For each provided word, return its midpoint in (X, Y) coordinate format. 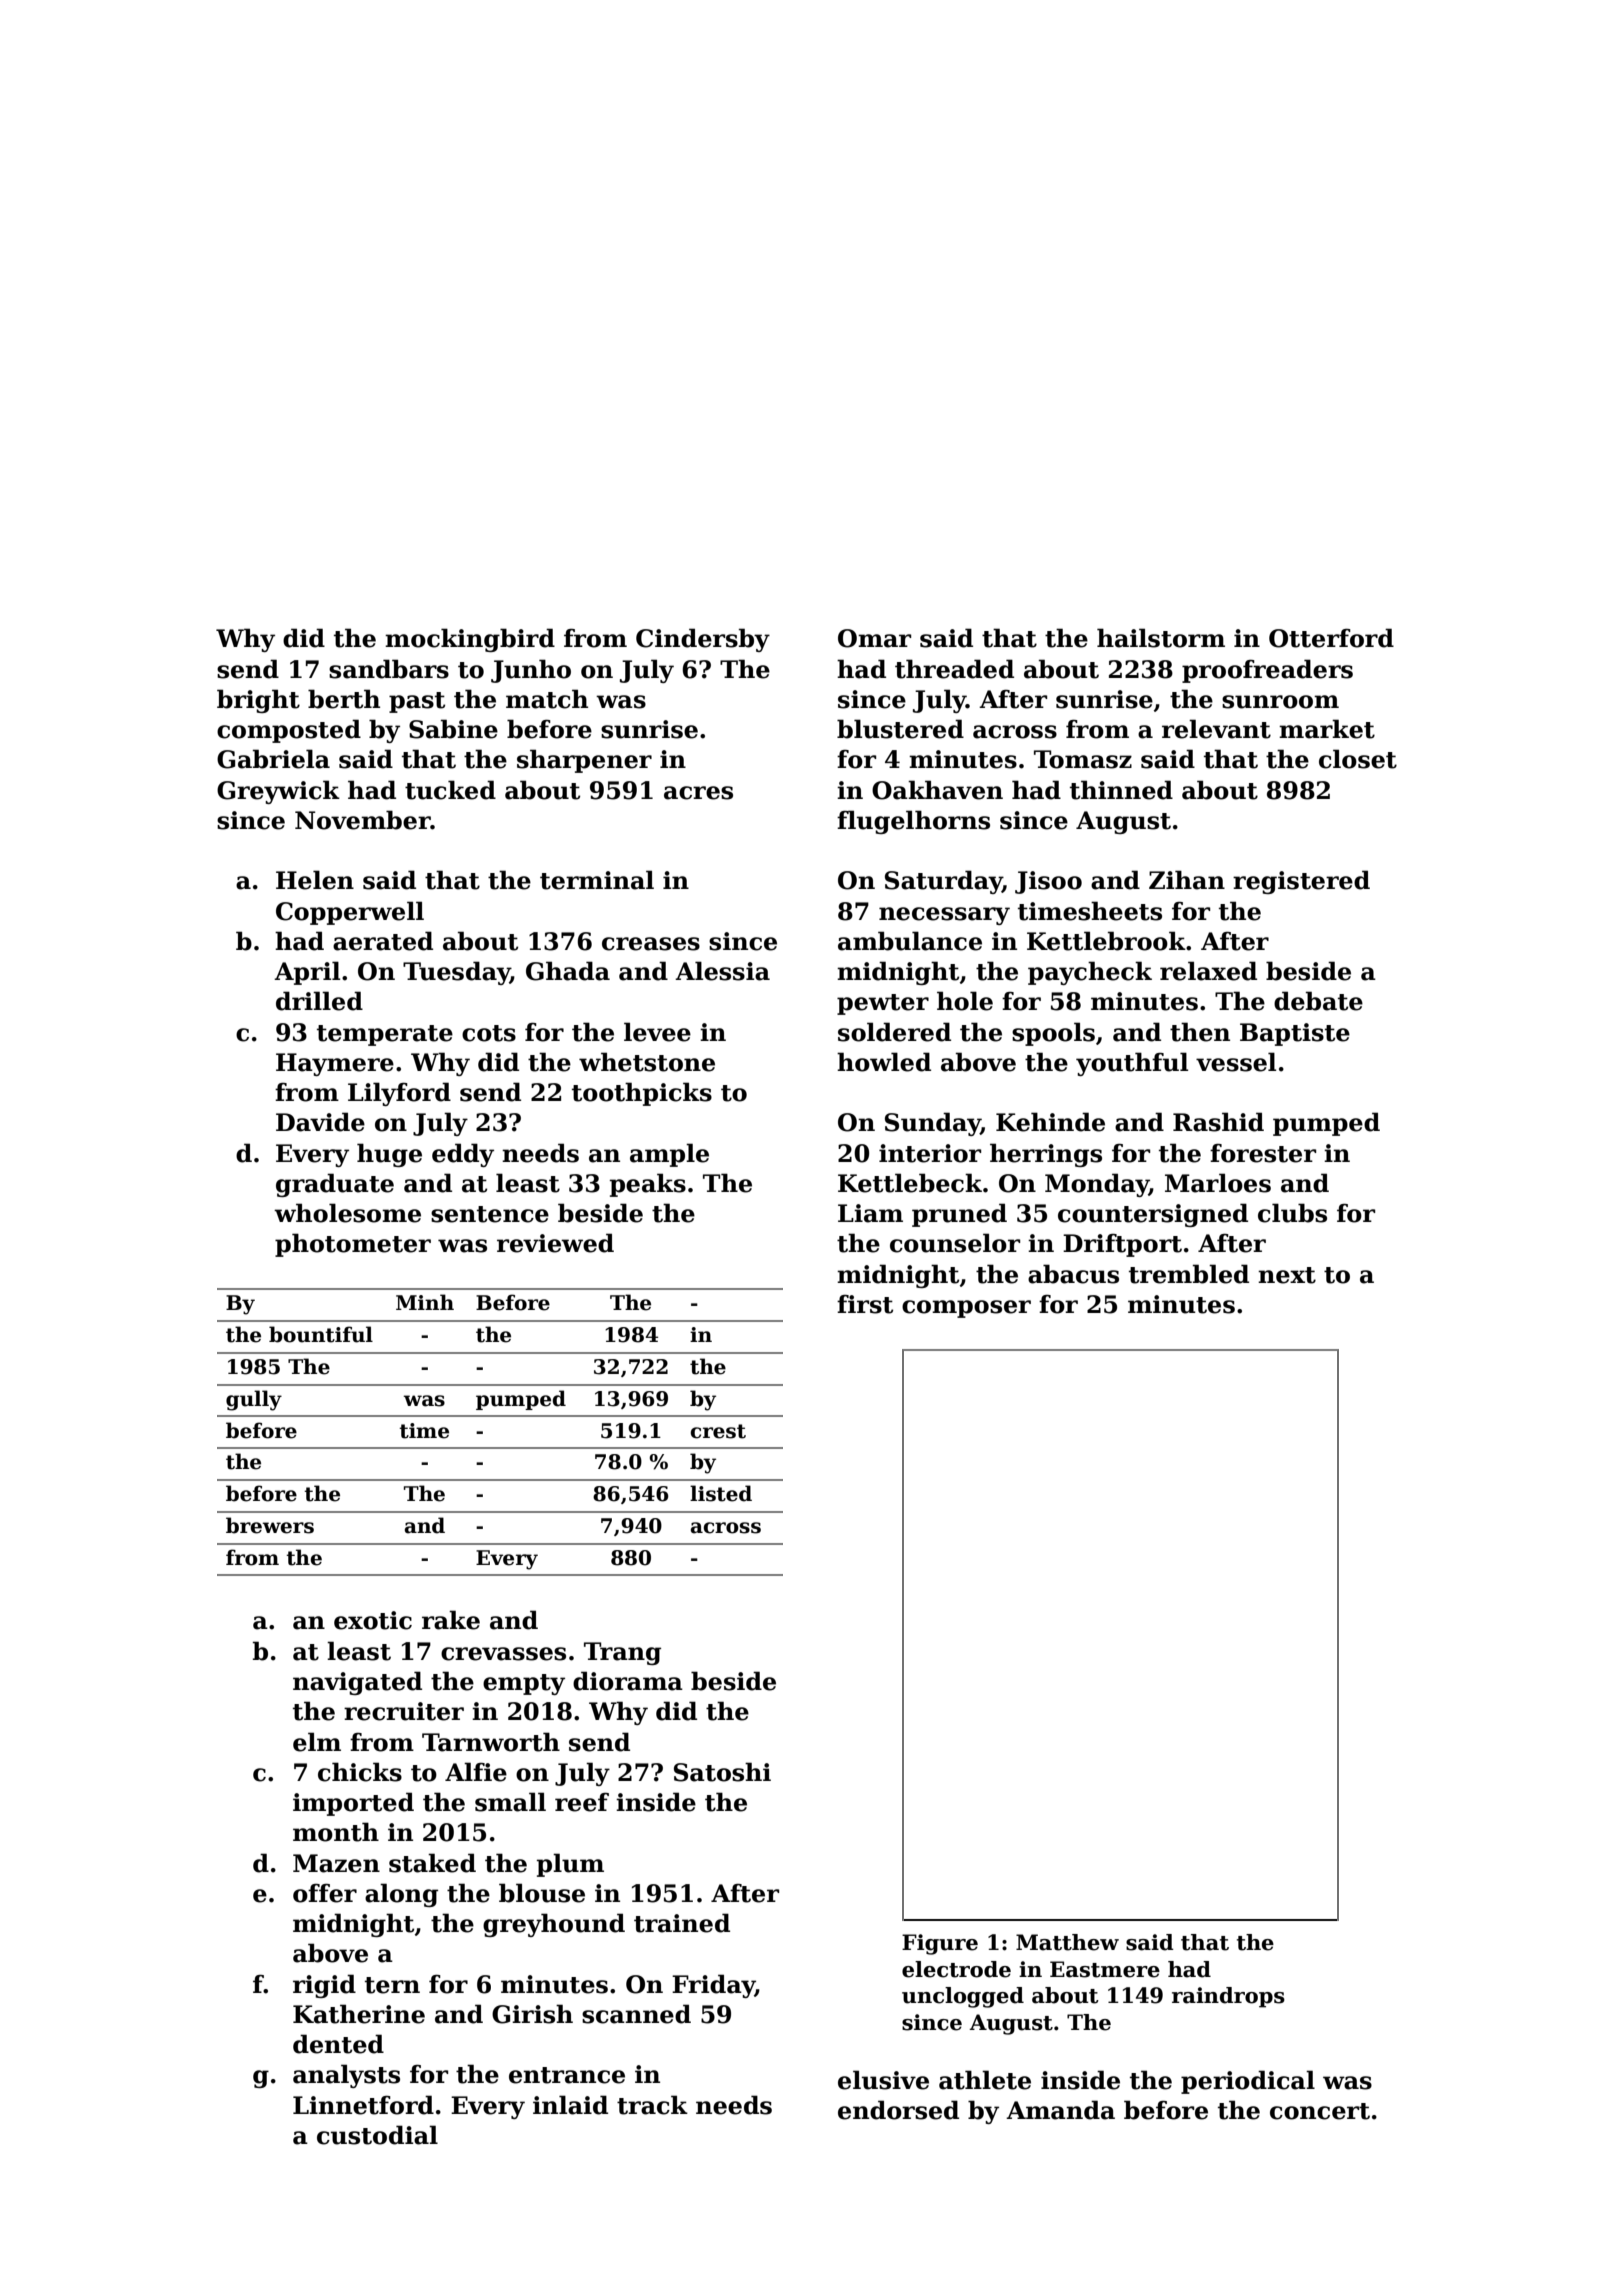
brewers (270, 1525)
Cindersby (703, 640)
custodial (377, 2135)
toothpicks (642, 1094)
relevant (1216, 729)
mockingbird (470, 640)
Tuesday (456, 973)
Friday (713, 1986)
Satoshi (722, 1772)
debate (1318, 1001)
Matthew (1067, 1942)
